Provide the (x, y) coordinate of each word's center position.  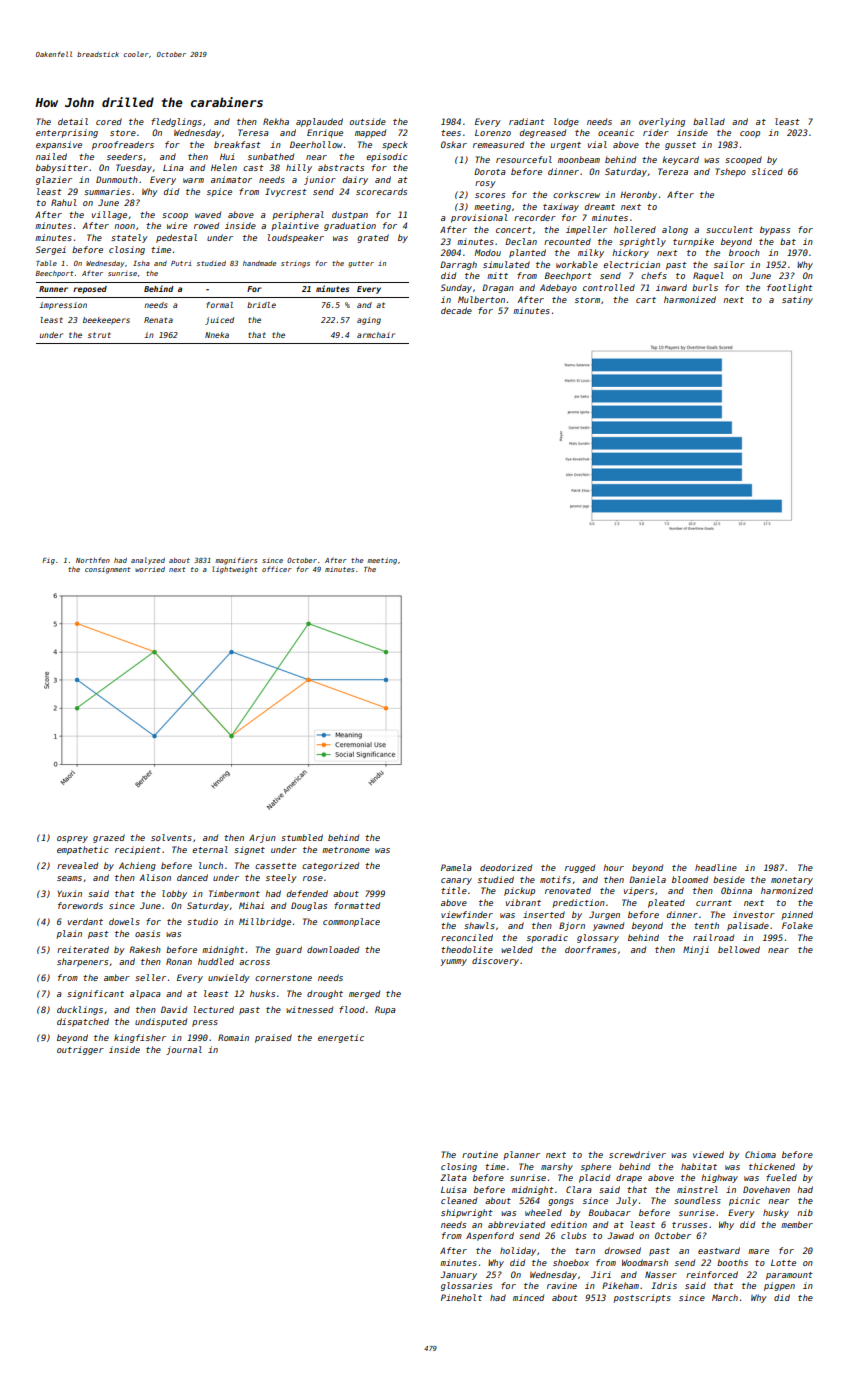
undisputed (161, 1022)
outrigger (80, 1050)
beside (729, 879)
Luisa (454, 1189)
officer (277, 569)
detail (73, 121)
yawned (608, 926)
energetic (341, 1038)
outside (368, 121)
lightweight (235, 570)
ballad (709, 121)
